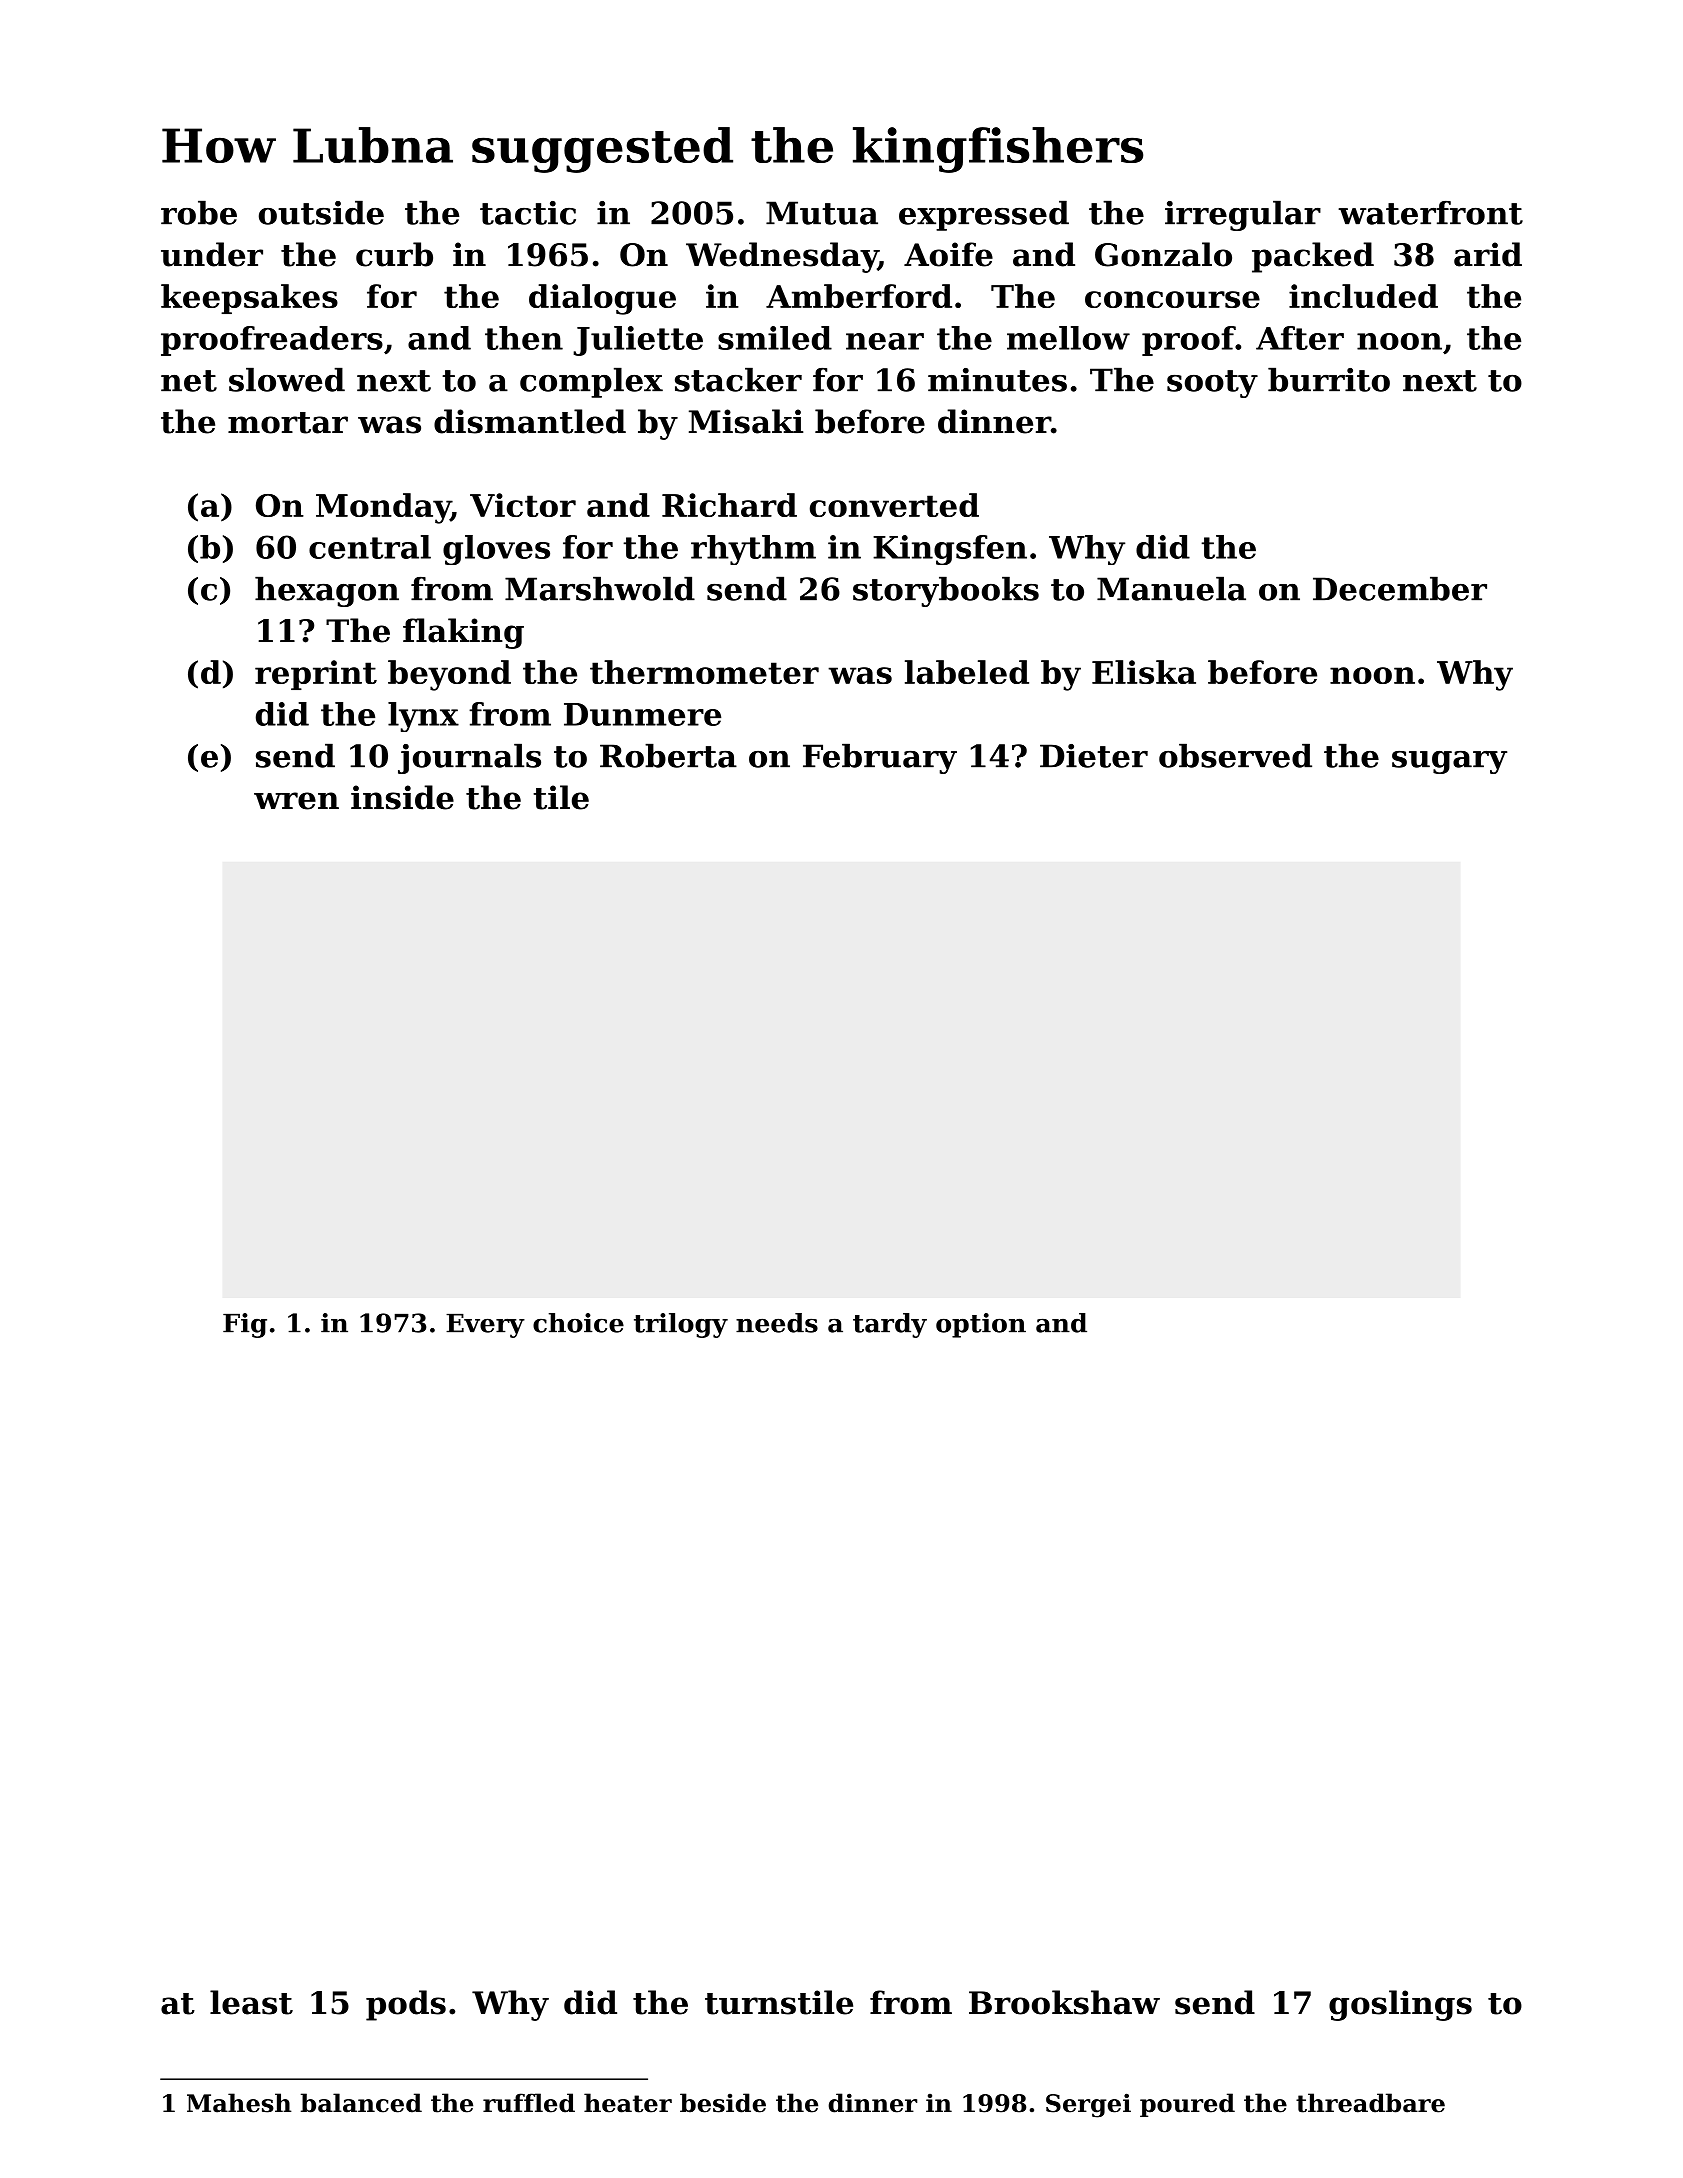  What do you see at coordinates (1329, 379) in the image?
I see `burrito` at bounding box center [1329, 379].
